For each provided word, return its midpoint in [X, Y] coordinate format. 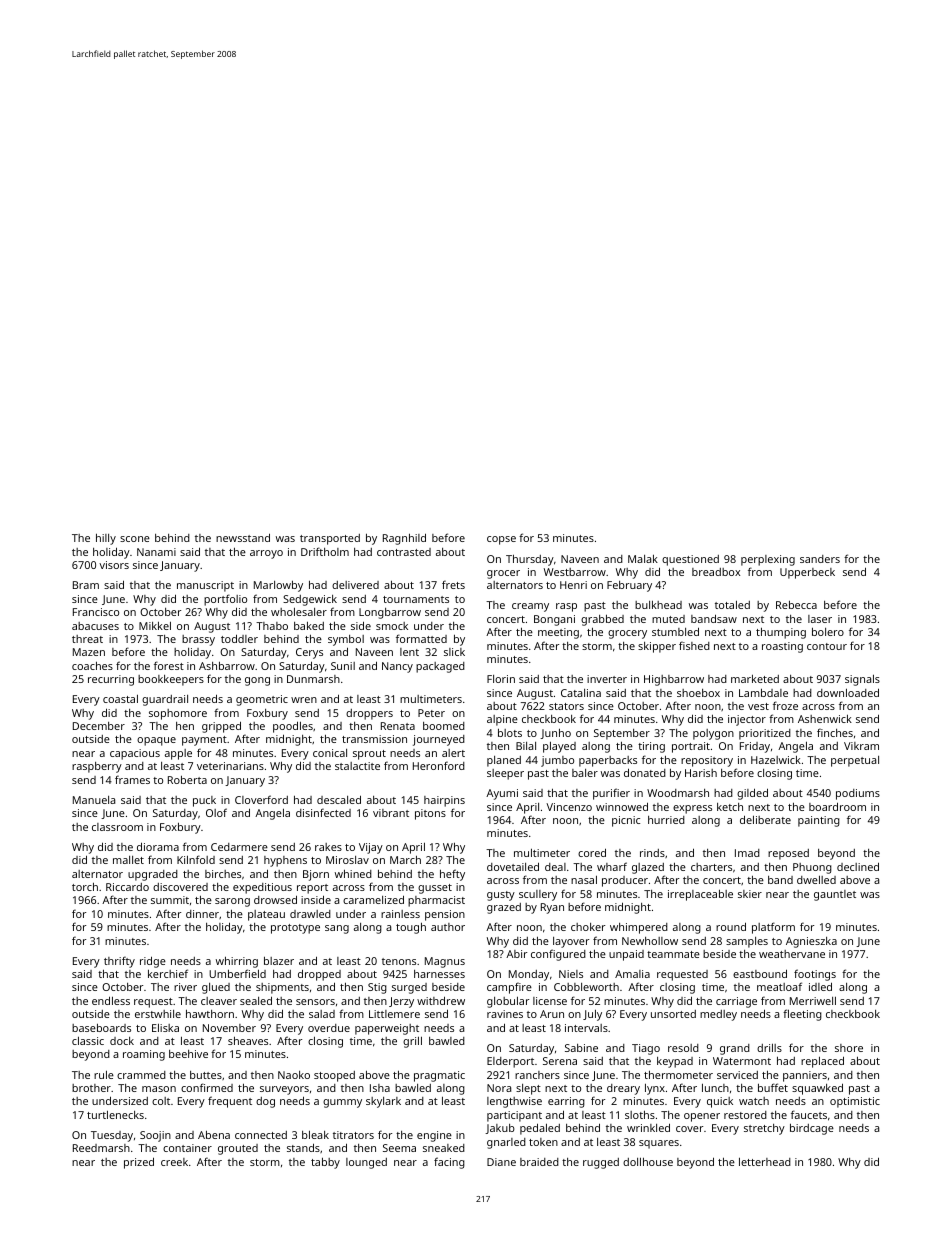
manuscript [205, 586]
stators [566, 706]
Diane [501, 1162]
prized [139, 1163]
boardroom [837, 806]
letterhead [765, 1161]
